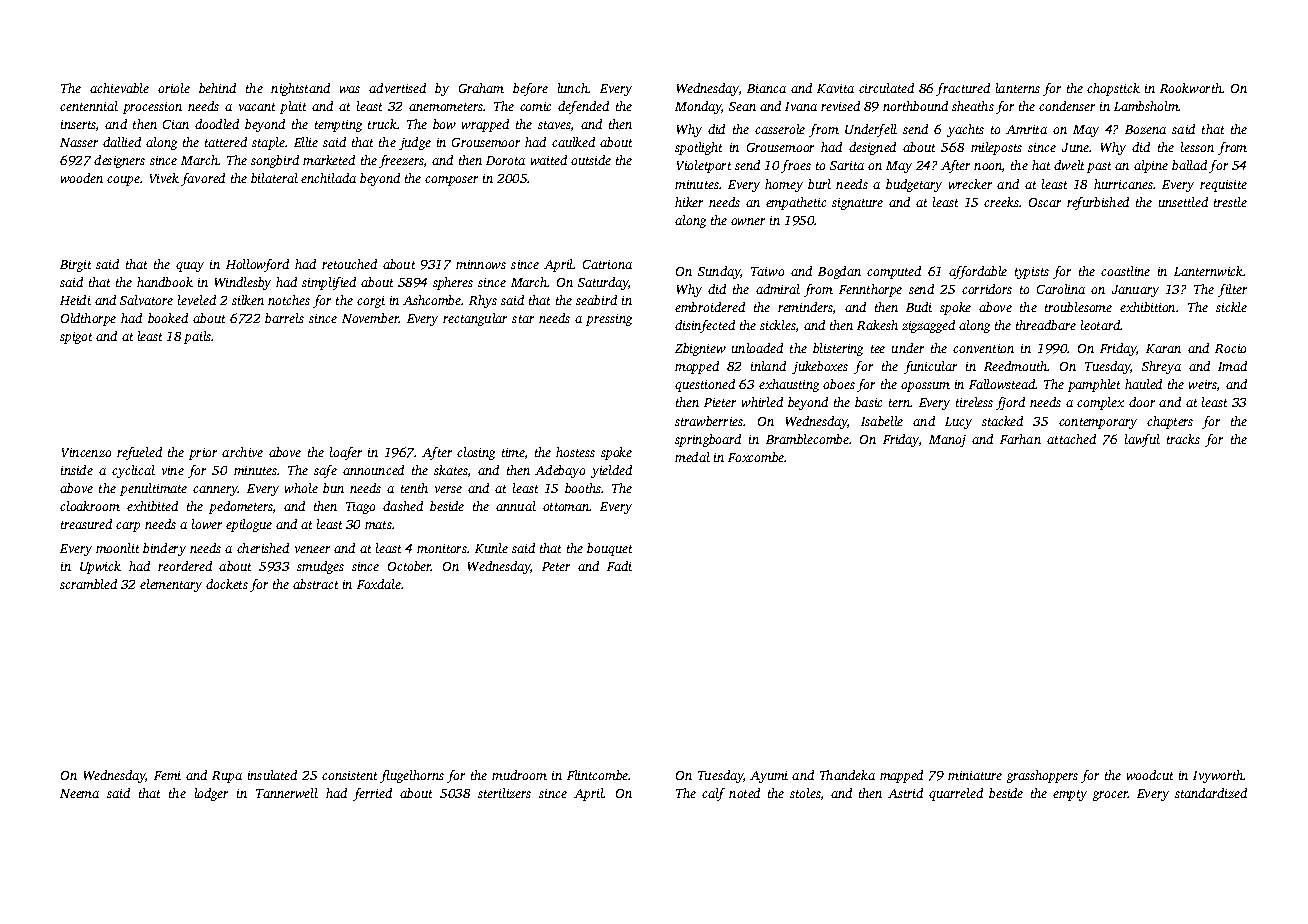 The width and height of the document is (1308, 924). Describe the element at coordinates (689, 202) in the document. I see `hiker` at that location.
